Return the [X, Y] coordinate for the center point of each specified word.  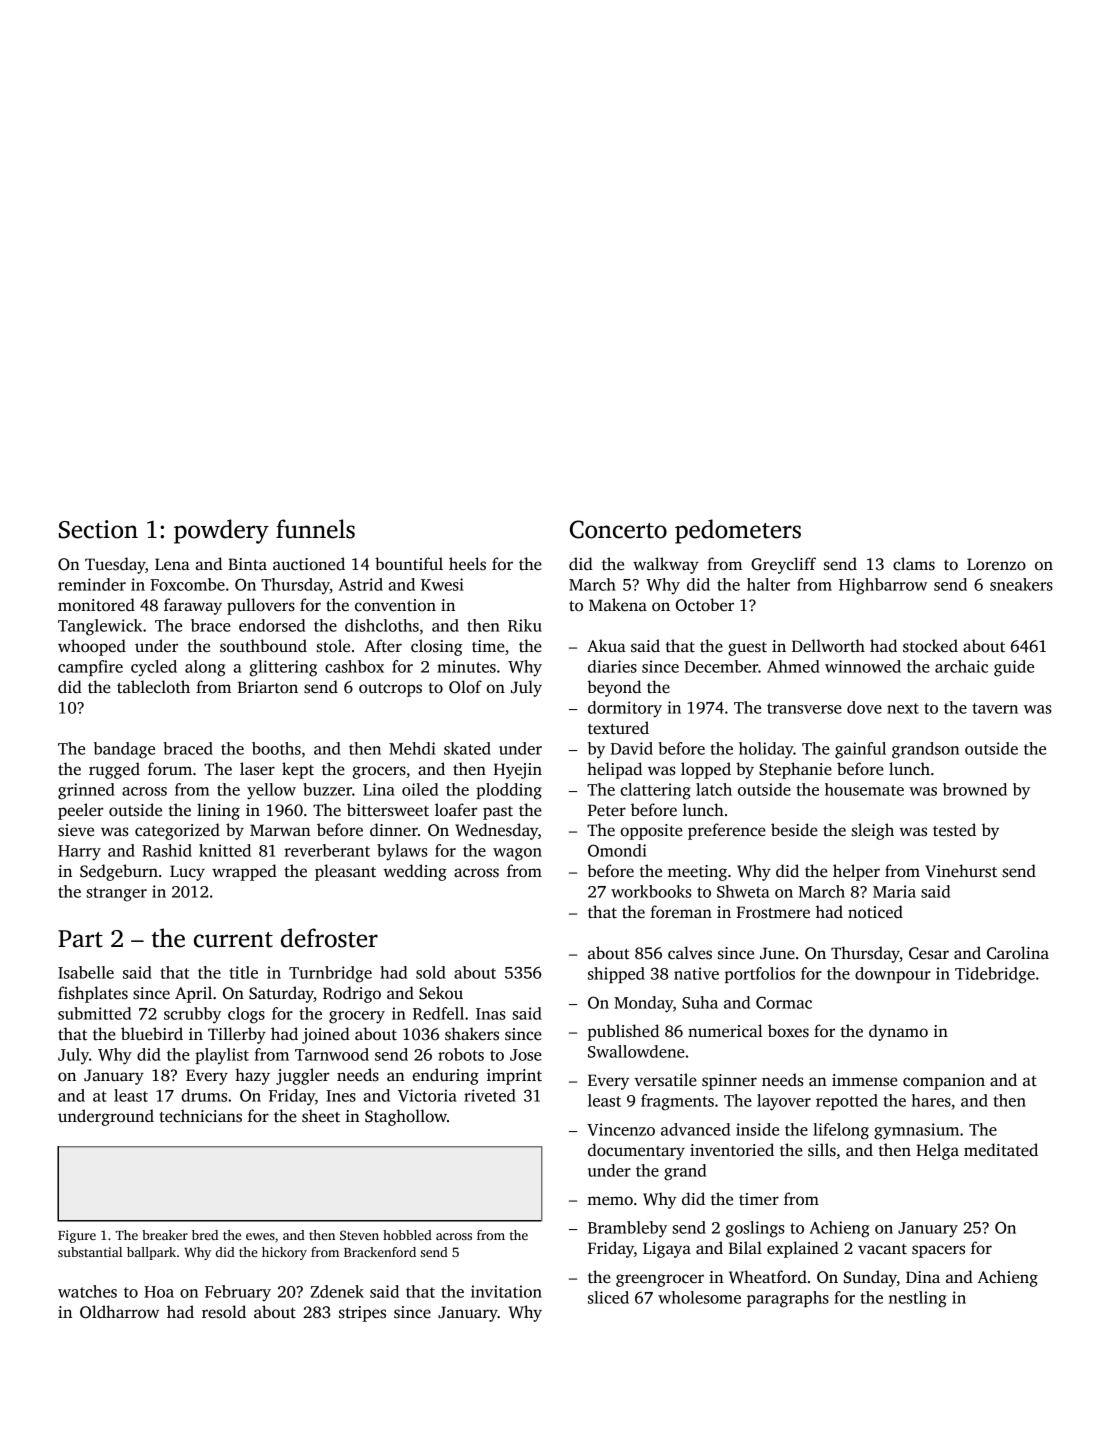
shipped [616, 975]
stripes [362, 1314]
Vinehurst [961, 871]
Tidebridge [995, 975]
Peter [607, 810]
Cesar [929, 953]
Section [98, 529]
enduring [445, 1076]
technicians [200, 1116]
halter [768, 584]
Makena [618, 604]
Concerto [618, 529]
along [205, 668]
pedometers [738, 531]
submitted [94, 1013]
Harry [79, 853]
